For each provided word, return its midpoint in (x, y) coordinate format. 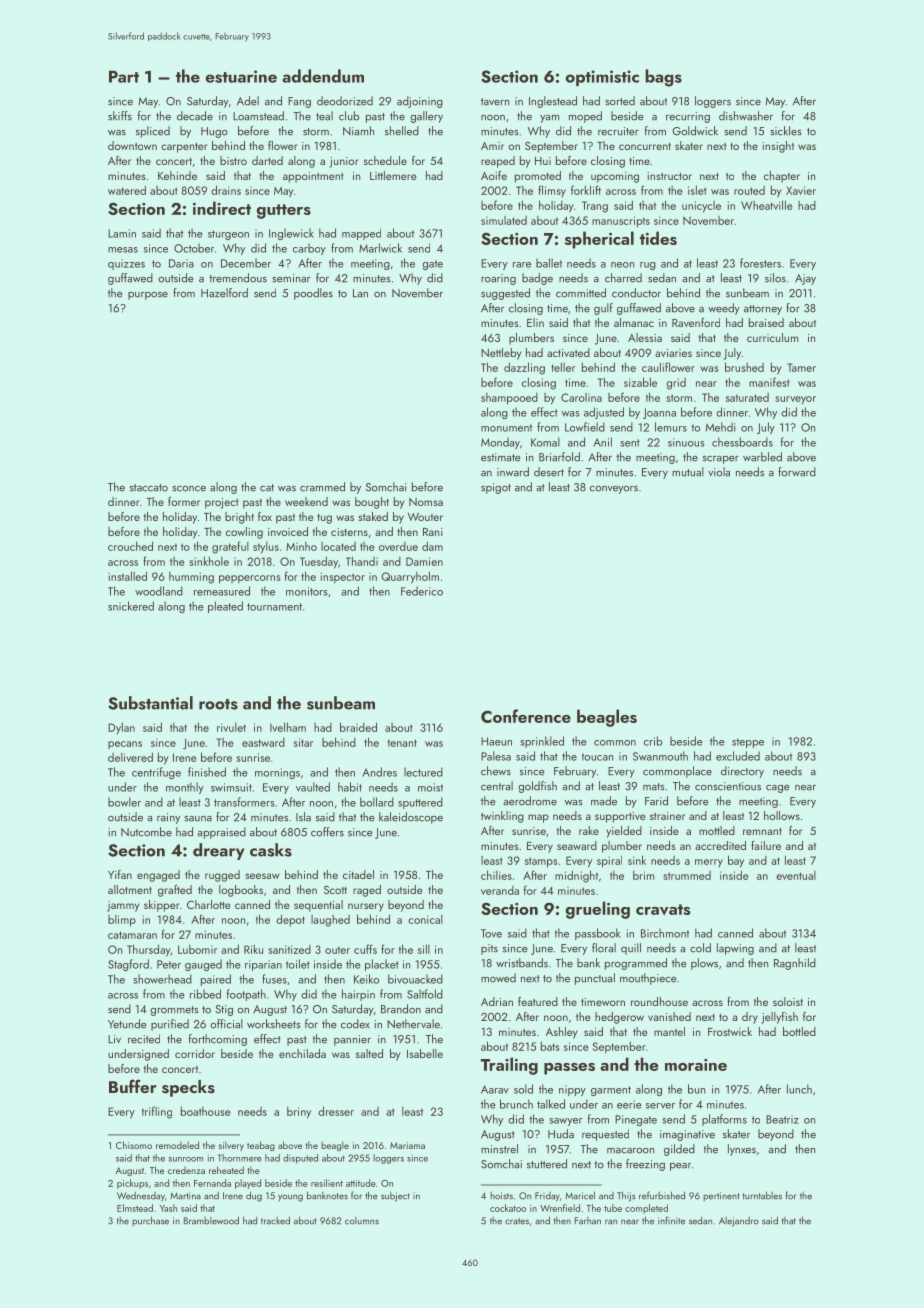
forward (797, 472)
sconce (189, 489)
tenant (402, 743)
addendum (323, 76)
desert (549, 472)
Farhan (588, 1221)
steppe (748, 743)
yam (549, 119)
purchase (150, 1221)
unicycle (701, 207)
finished (207, 772)
